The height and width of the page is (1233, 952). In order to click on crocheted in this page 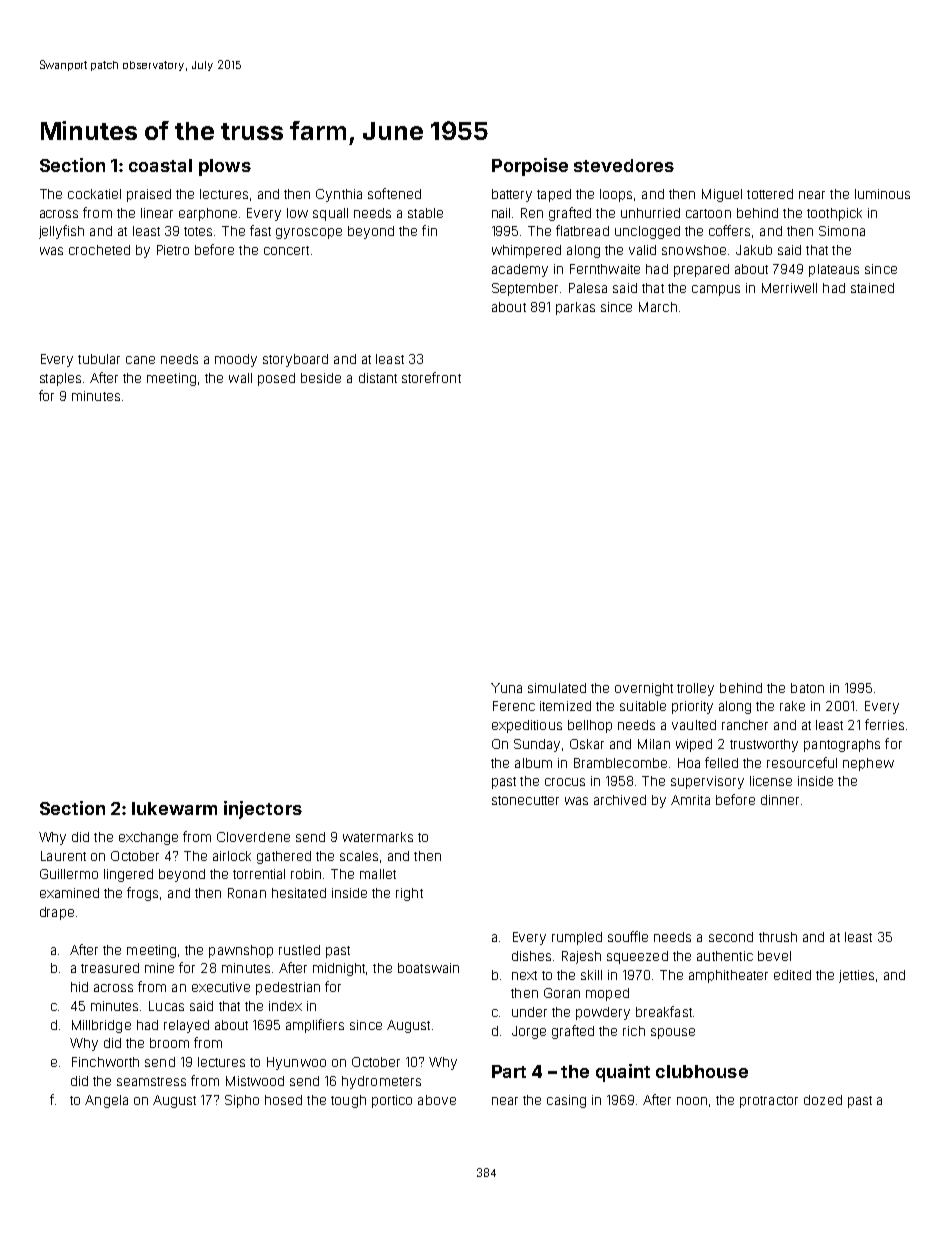, I will do `click(99, 250)`.
